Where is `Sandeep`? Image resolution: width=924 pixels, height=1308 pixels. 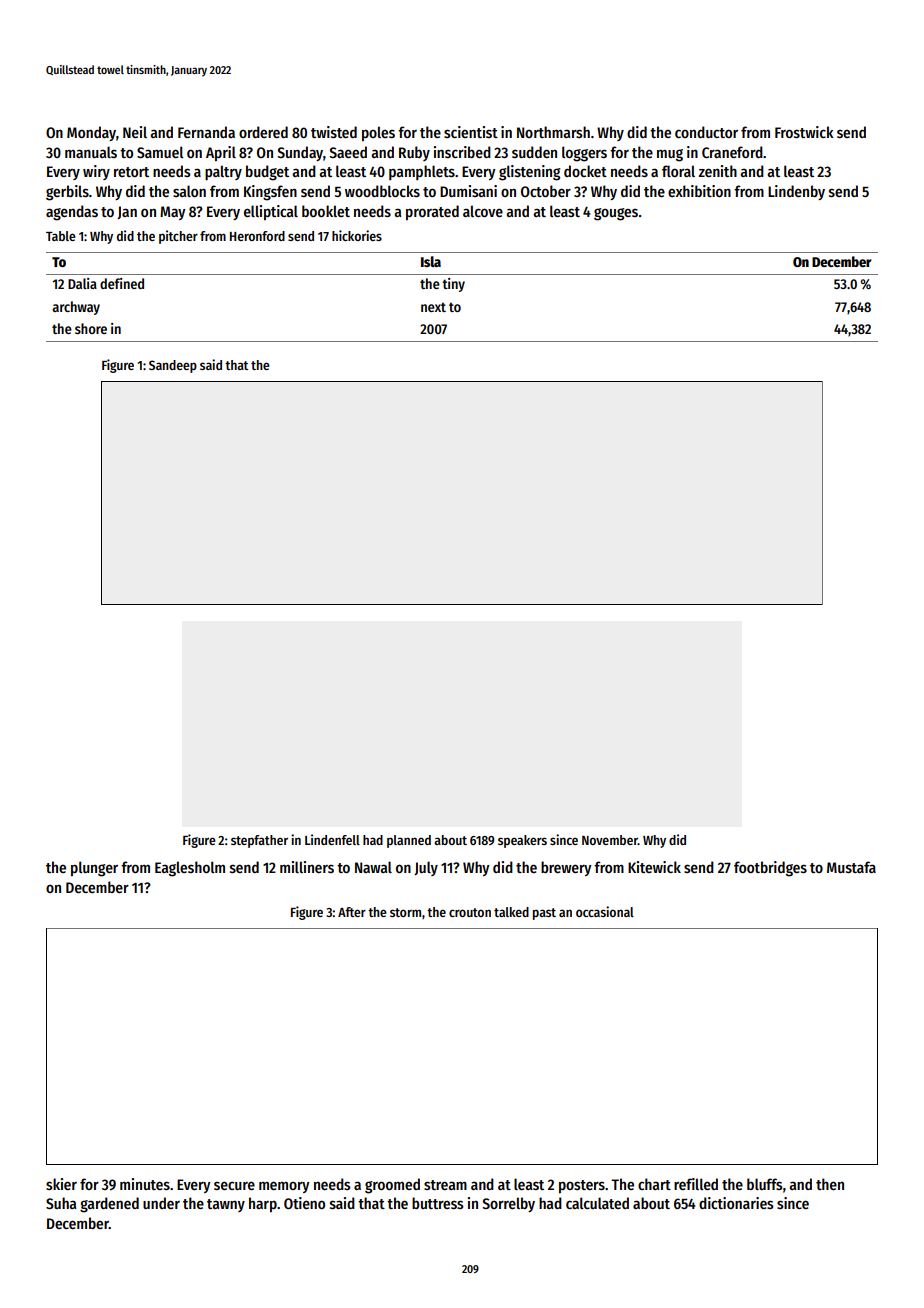 Sandeep is located at coordinates (173, 366).
